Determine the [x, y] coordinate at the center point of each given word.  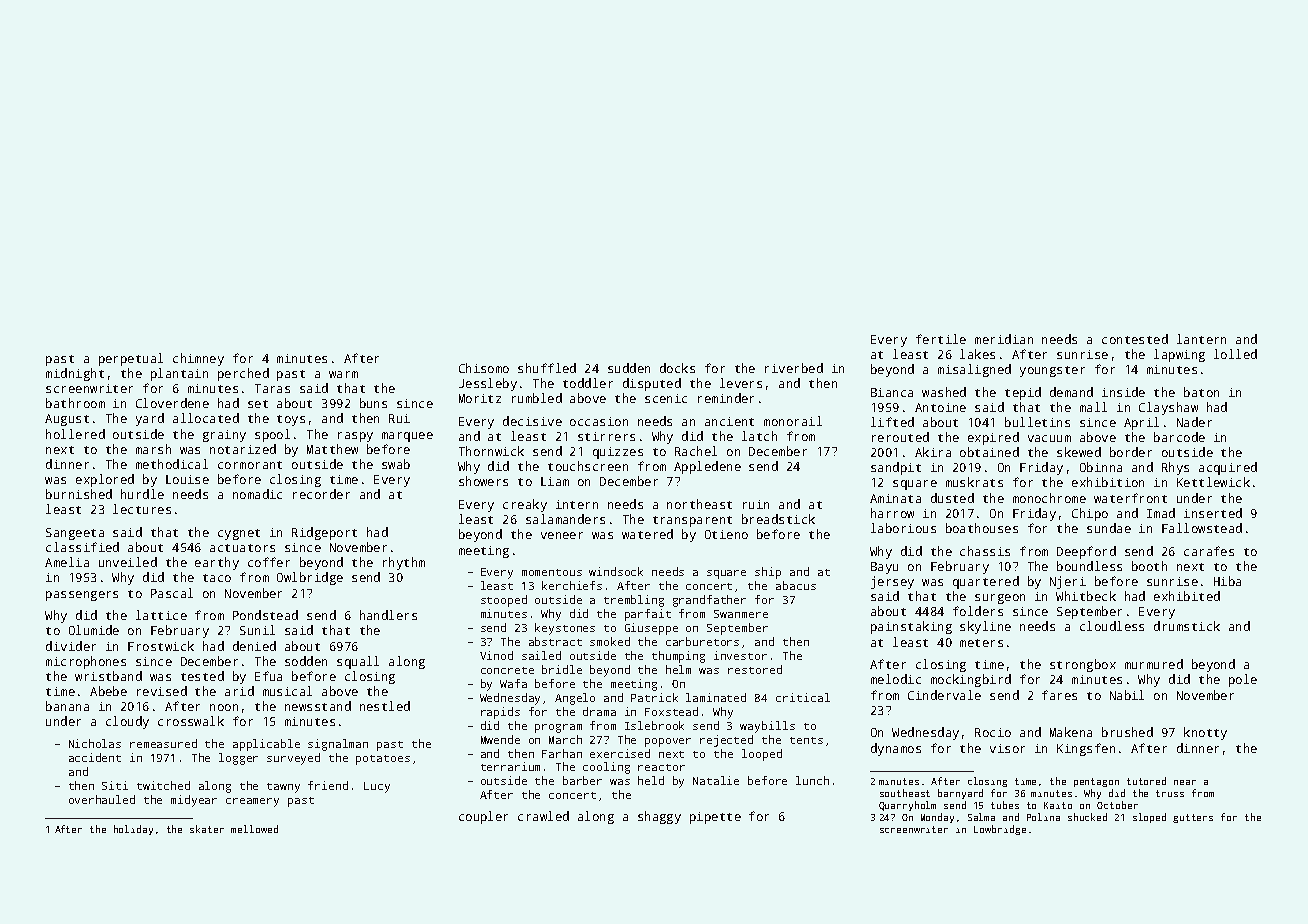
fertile [941, 339]
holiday [133, 830]
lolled [1235, 354]
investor [740, 655]
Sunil [257, 630]
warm [343, 374]
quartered [986, 582]
